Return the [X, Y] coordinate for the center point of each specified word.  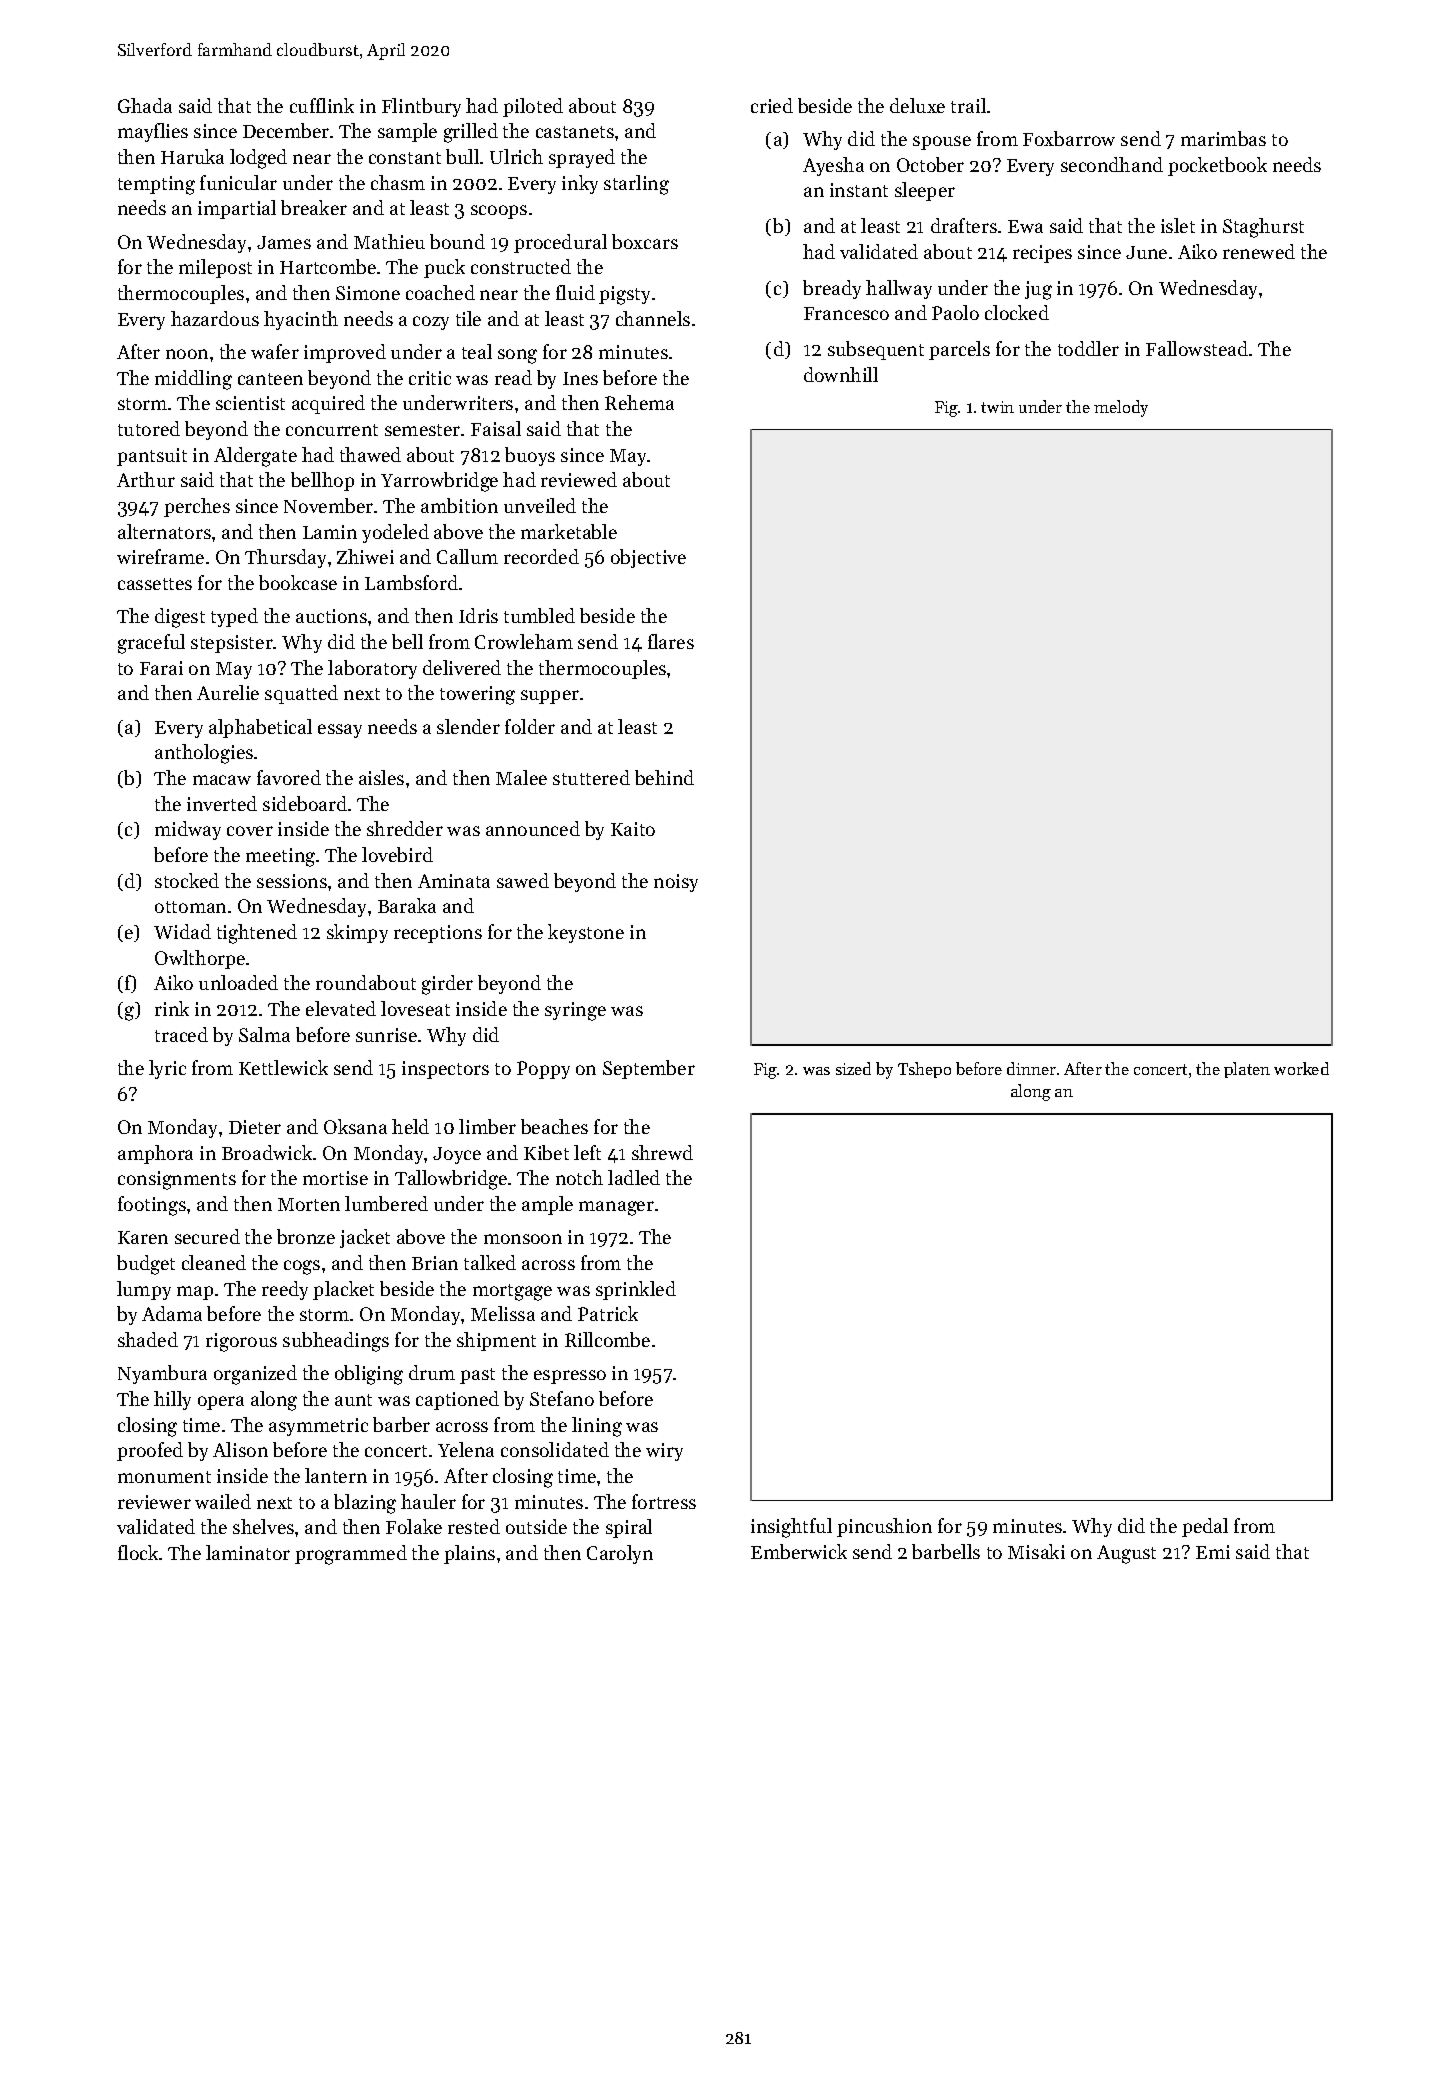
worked [1301, 1068]
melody [1121, 408]
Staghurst [1263, 228]
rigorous [241, 1342]
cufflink [322, 105]
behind [664, 777]
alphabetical [260, 728]
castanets [575, 132]
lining [597, 1427]
